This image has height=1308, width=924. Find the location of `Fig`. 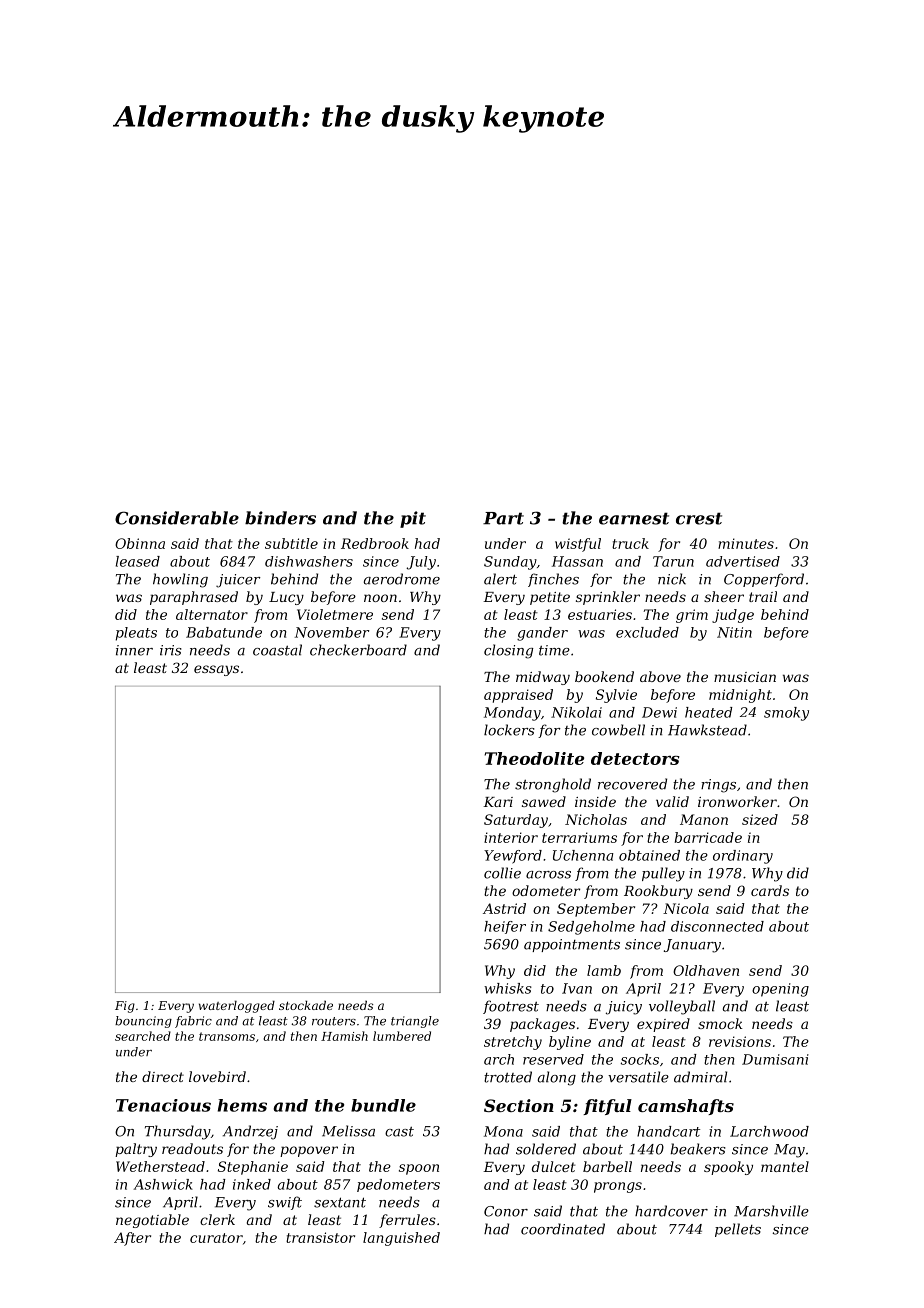

Fig is located at coordinates (125, 1007).
